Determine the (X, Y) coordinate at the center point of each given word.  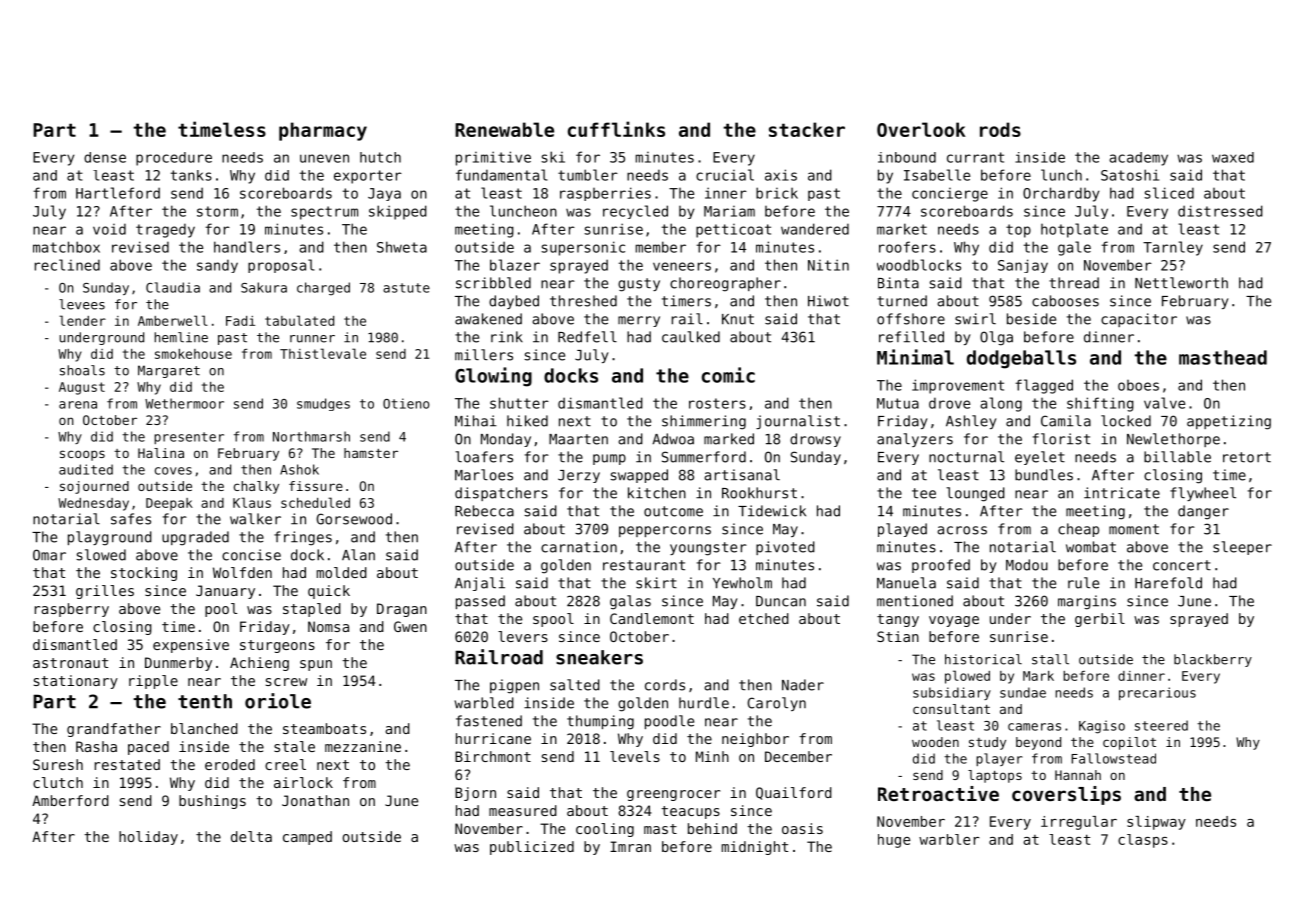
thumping (600, 722)
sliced (1169, 193)
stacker (807, 129)
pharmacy (323, 131)
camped (307, 838)
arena (78, 405)
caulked (691, 337)
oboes (1138, 385)
